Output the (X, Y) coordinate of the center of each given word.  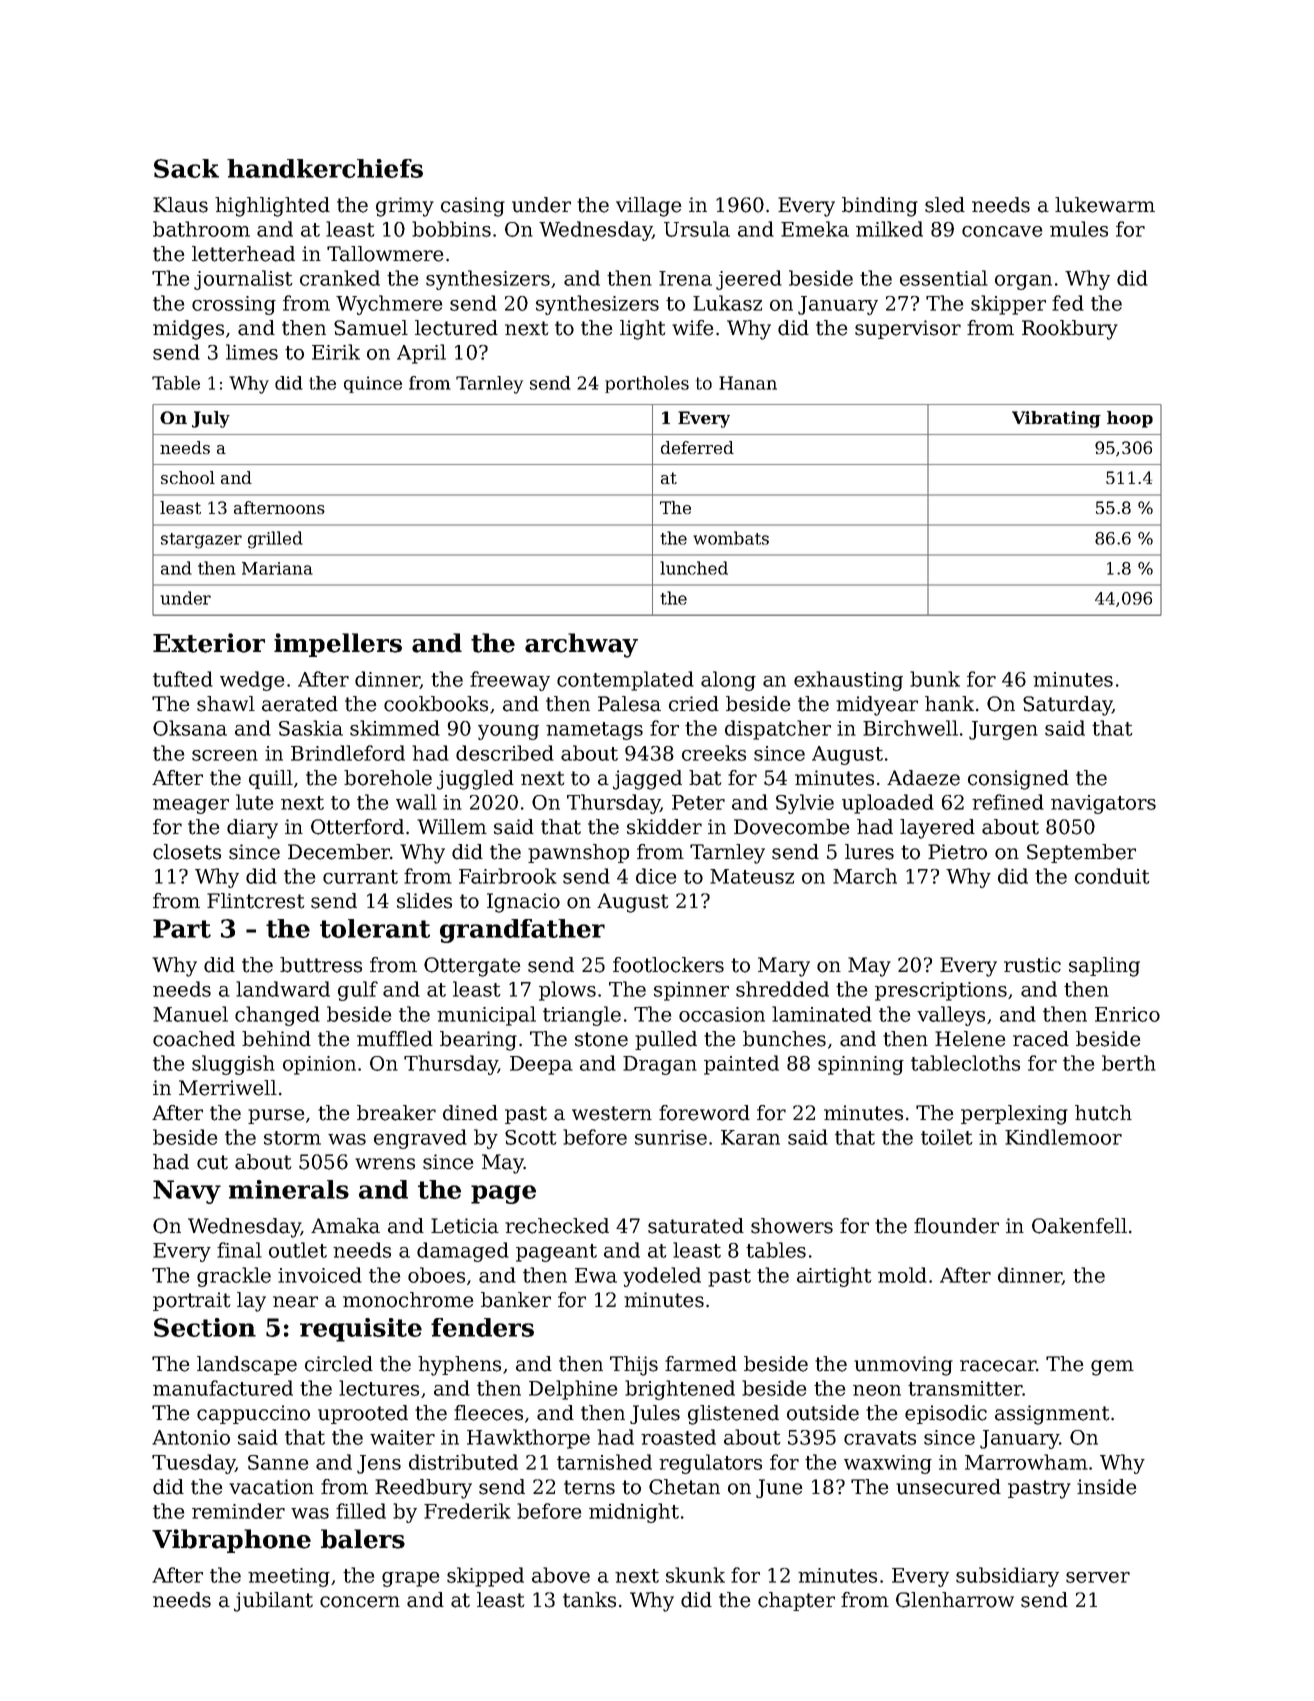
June (779, 1488)
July (211, 419)
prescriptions (941, 991)
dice (656, 876)
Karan (750, 1137)
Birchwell (910, 728)
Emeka (815, 229)
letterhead (243, 254)
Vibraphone (231, 1541)
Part (182, 928)
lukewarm (1105, 205)
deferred (697, 447)
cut (212, 1162)
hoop (1130, 419)
